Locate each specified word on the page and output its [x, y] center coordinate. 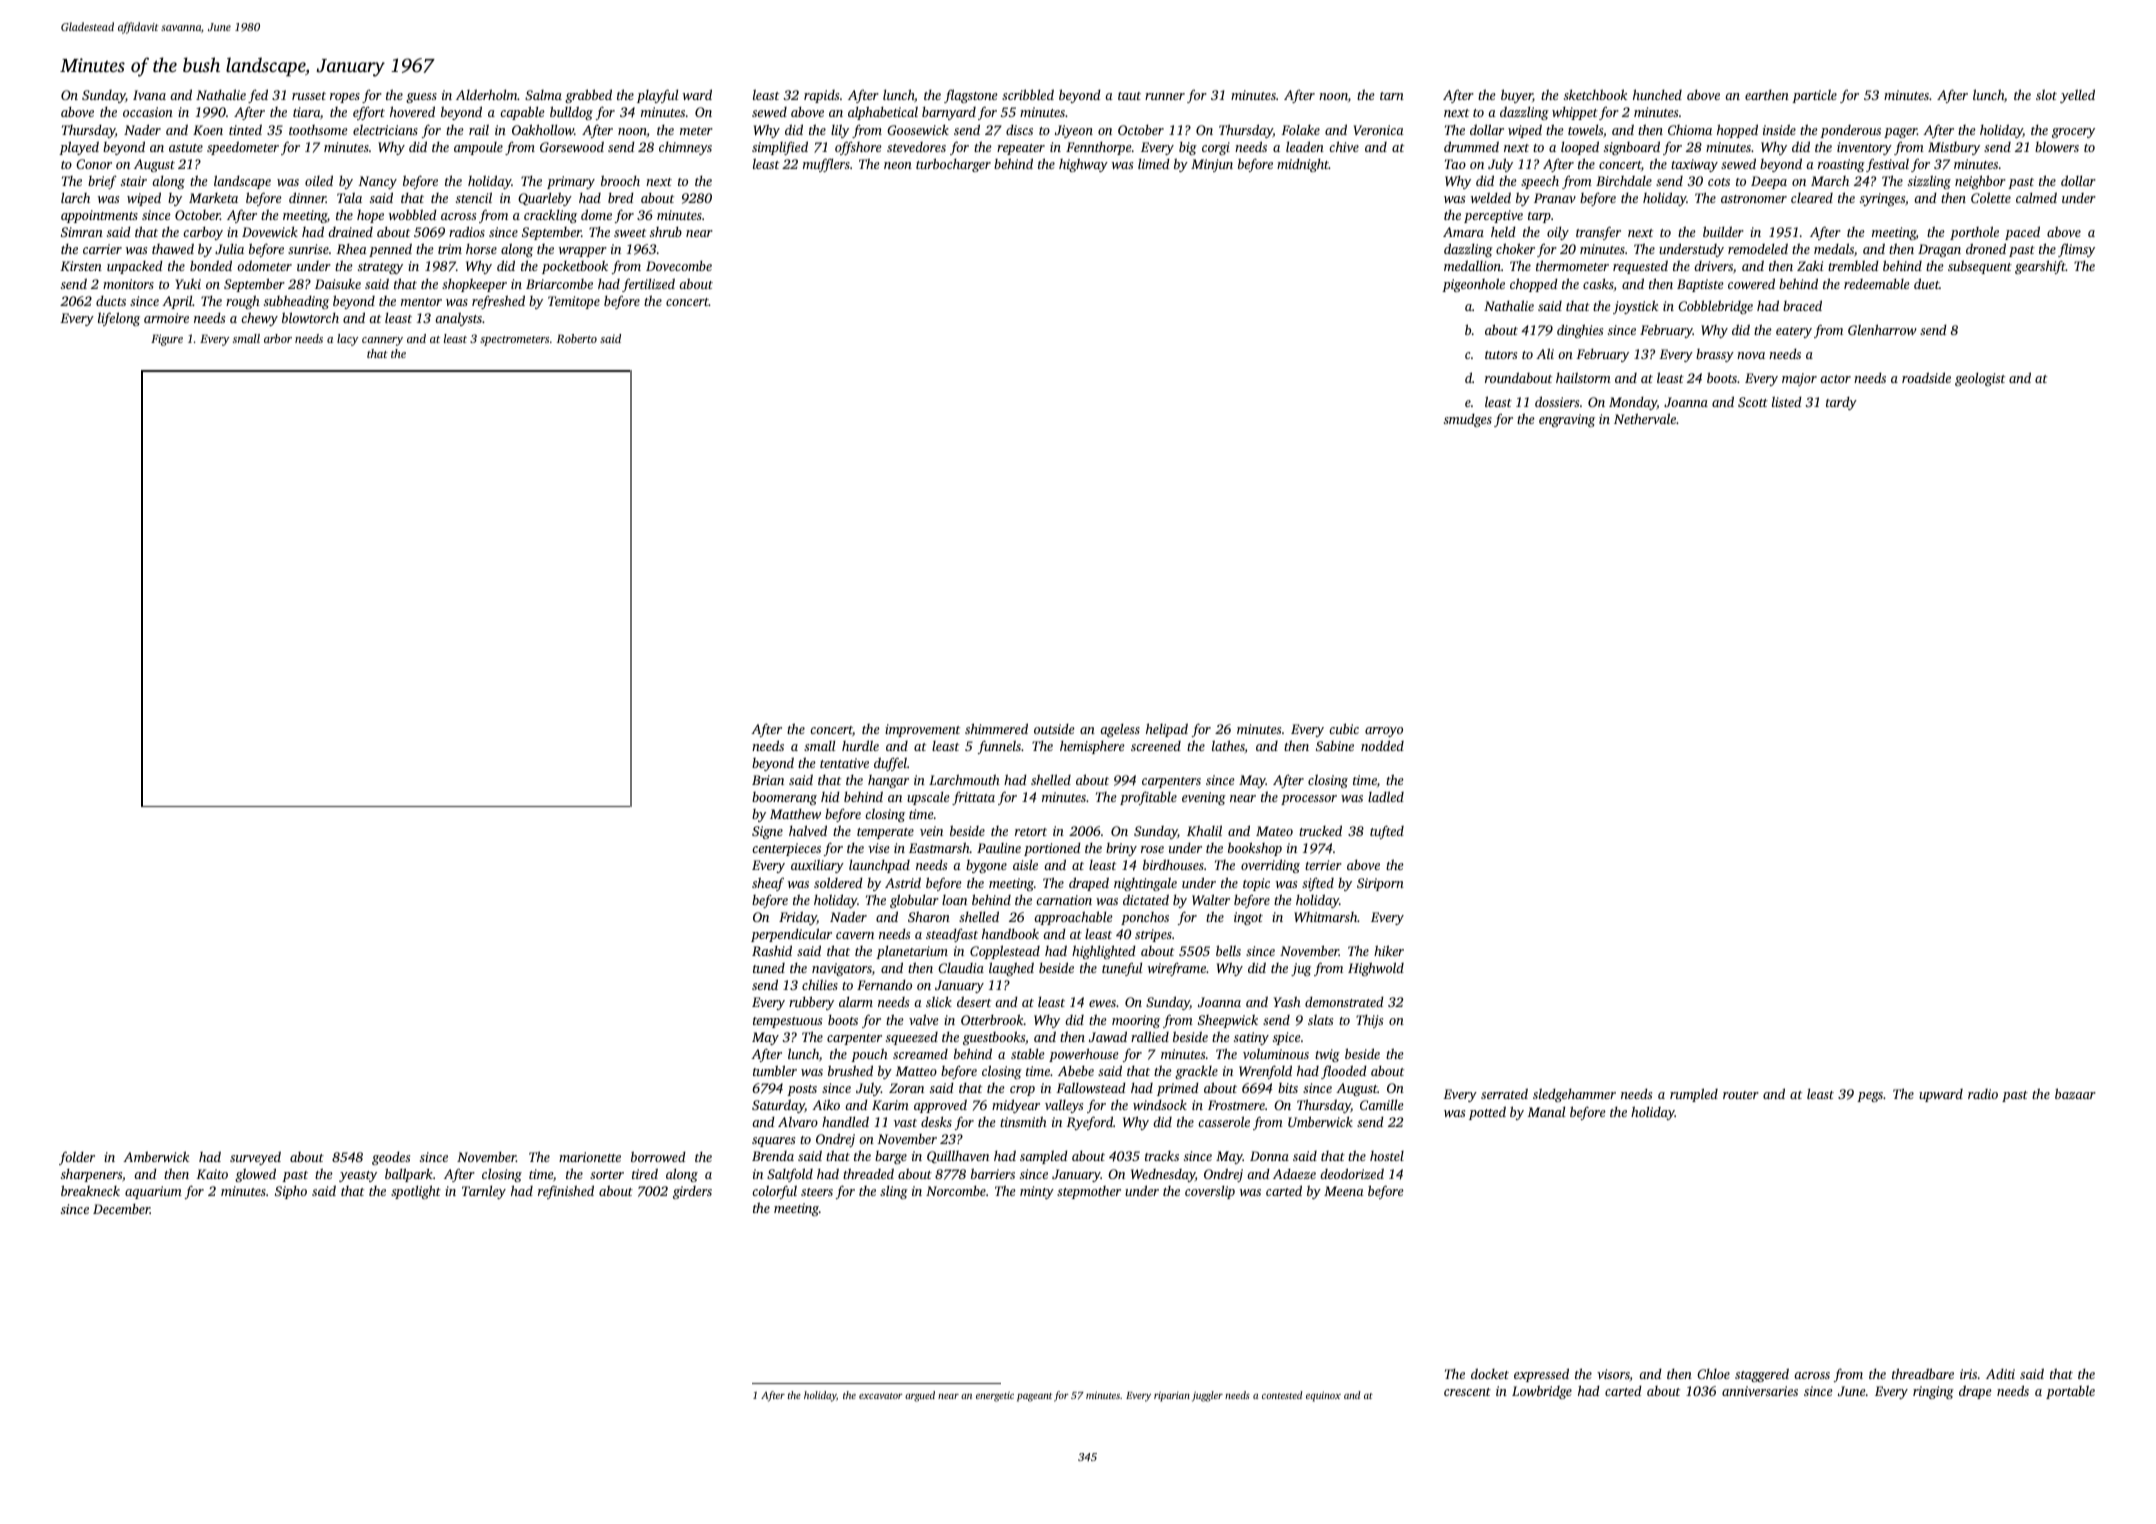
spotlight [416, 1192]
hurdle [860, 745]
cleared [1812, 198]
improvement [922, 730]
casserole [1224, 1121]
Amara [1463, 232]
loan [954, 900]
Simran [82, 232]
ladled [1386, 796]
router [1741, 1095]
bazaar [2075, 1093]
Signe [767, 832]
